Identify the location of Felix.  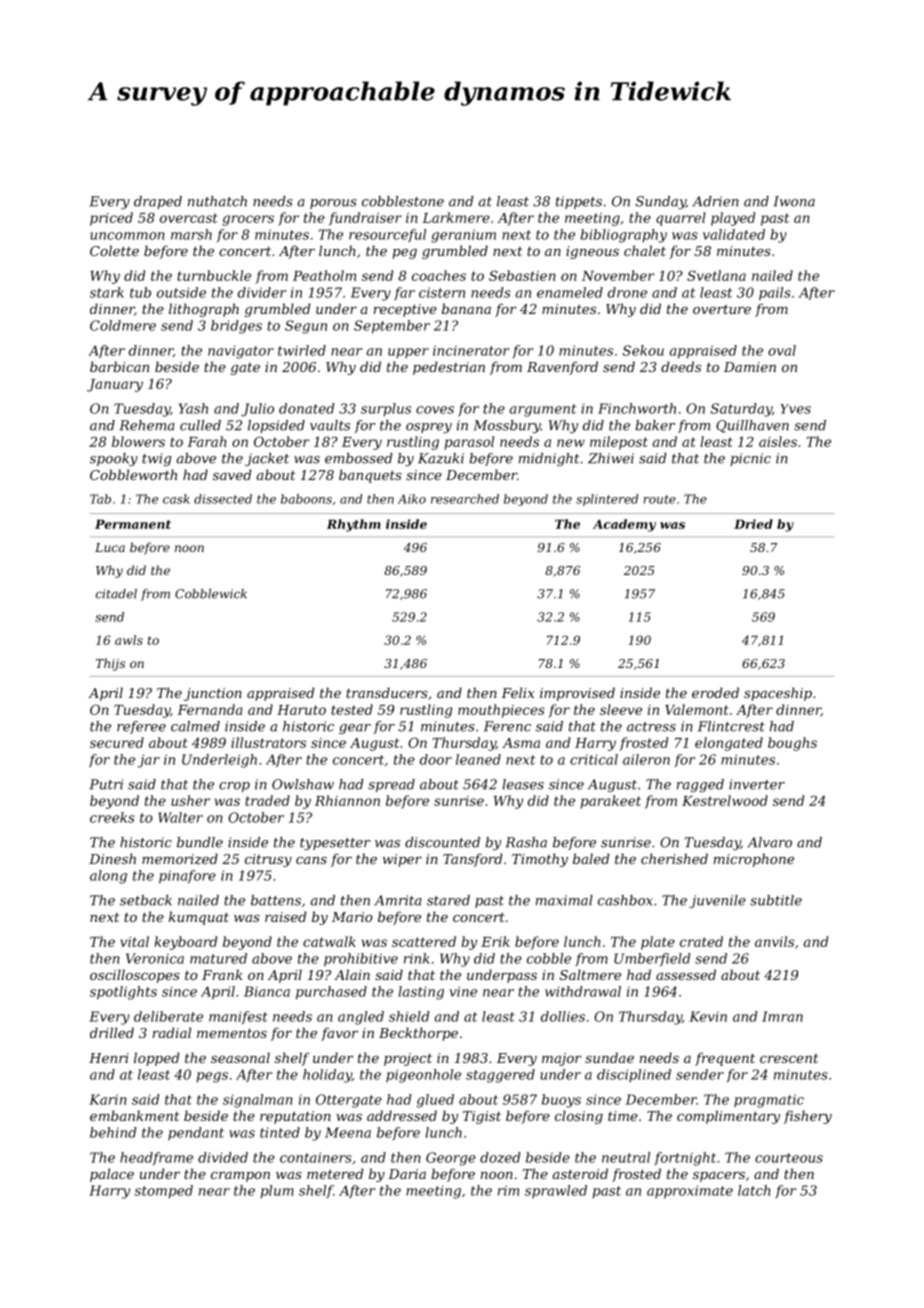
(517, 692).
